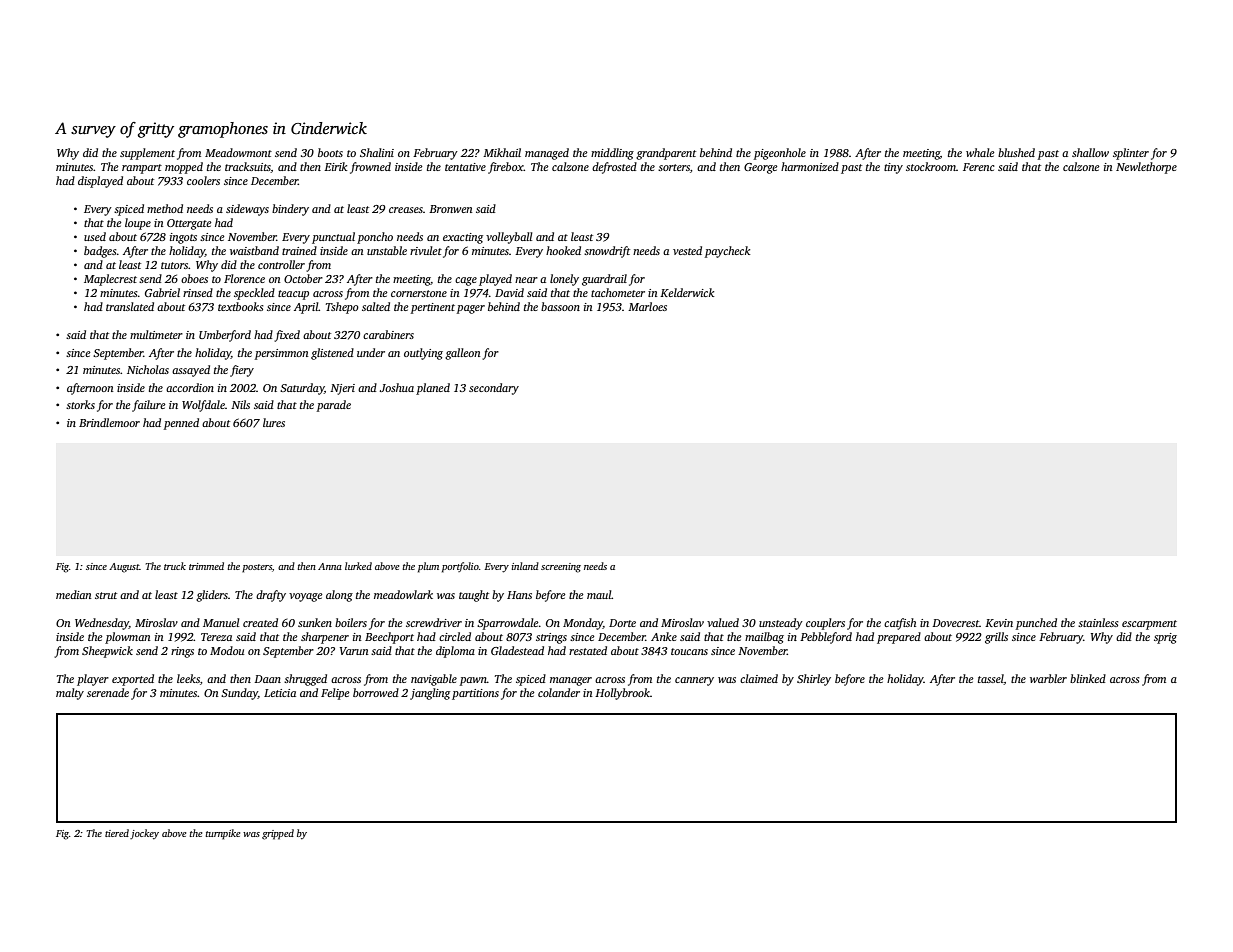 This screenshot has height=952, width=1233. Describe the element at coordinates (278, 834) in the screenshot. I see `gripped` at that location.
